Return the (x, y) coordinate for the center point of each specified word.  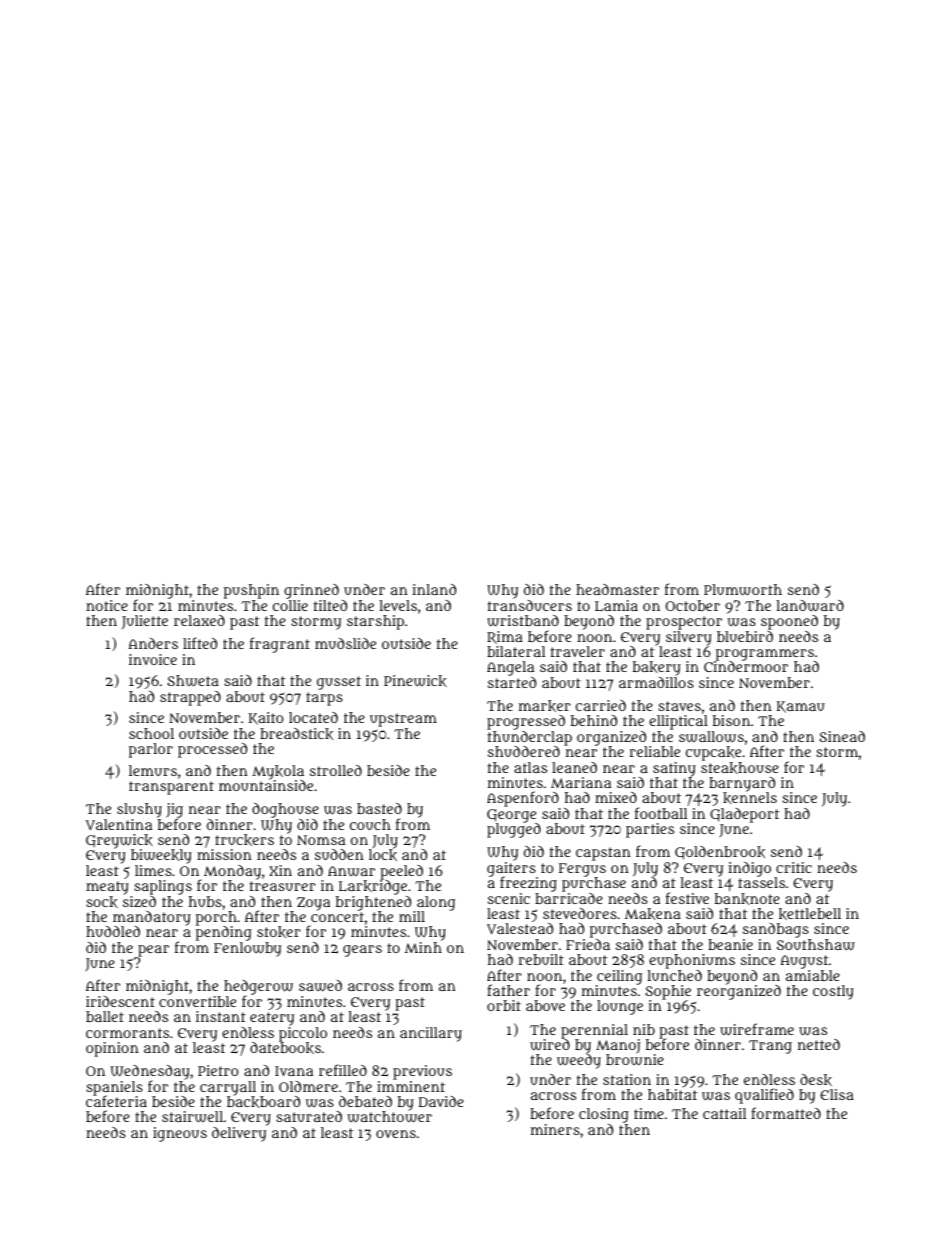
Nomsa (321, 840)
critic (794, 867)
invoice (153, 659)
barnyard (742, 785)
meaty (107, 888)
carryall (228, 1088)
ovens (396, 1134)
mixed (616, 797)
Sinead (842, 736)
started (512, 682)
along (436, 903)
